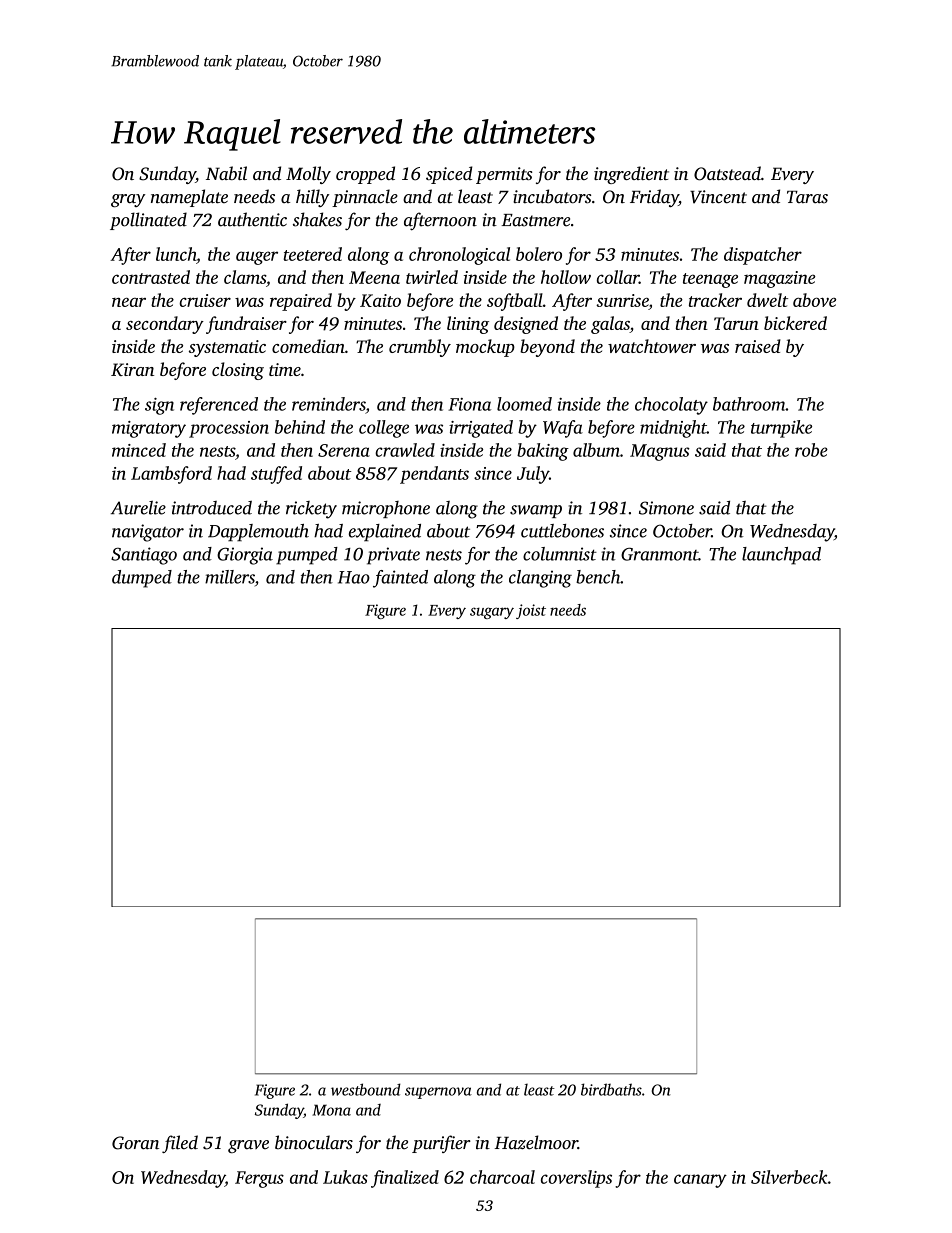 The width and height of the screenshot is (952, 1233). What do you see at coordinates (238, 371) in the screenshot?
I see `closing` at bounding box center [238, 371].
